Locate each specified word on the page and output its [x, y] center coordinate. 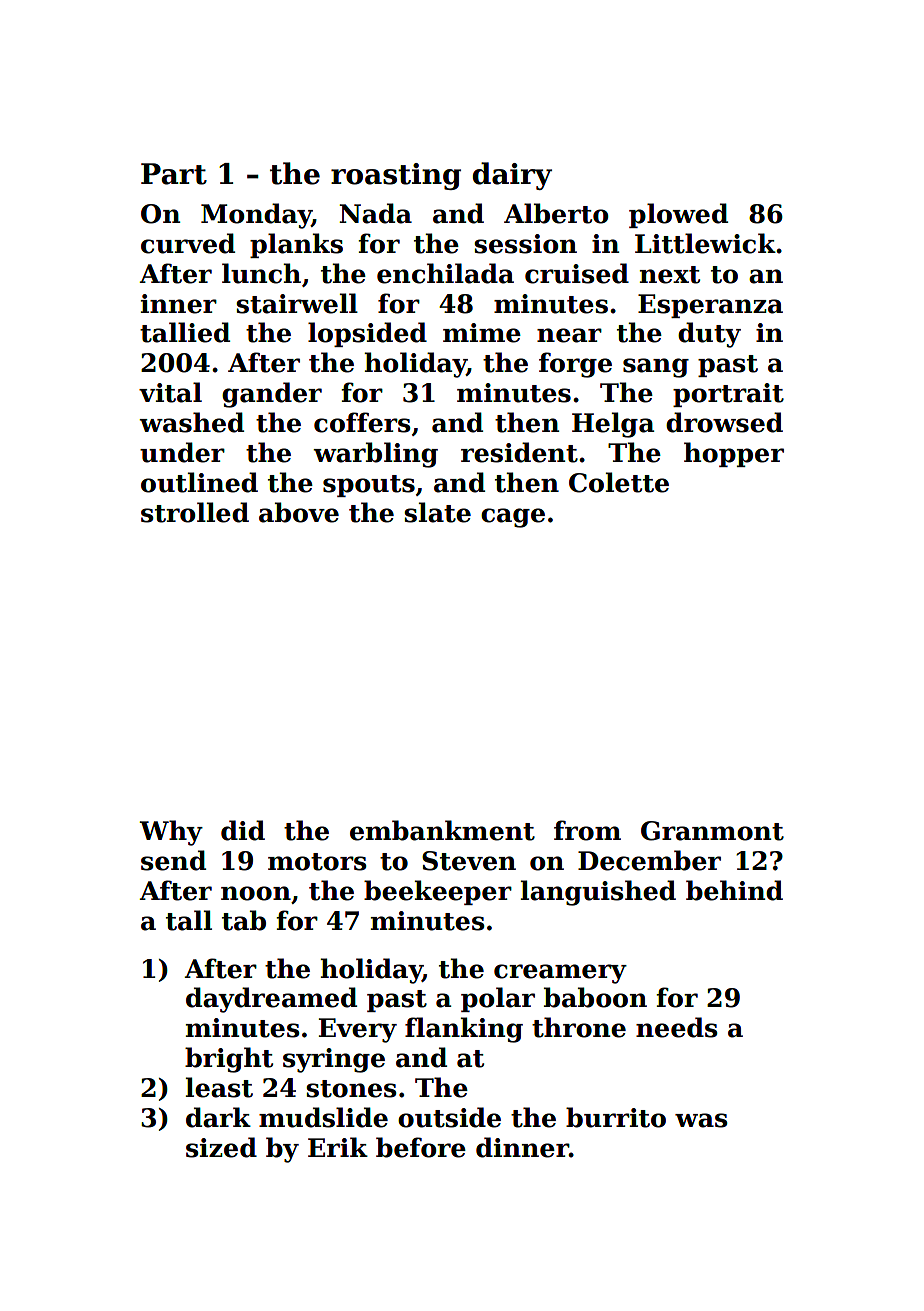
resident [519, 452]
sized [221, 1147]
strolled [195, 512]
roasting [396, 176]
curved [188, 243]
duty [709, 335]
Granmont [712, 831]
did [243, 830]
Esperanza [710, 306]
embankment [442, 830]
